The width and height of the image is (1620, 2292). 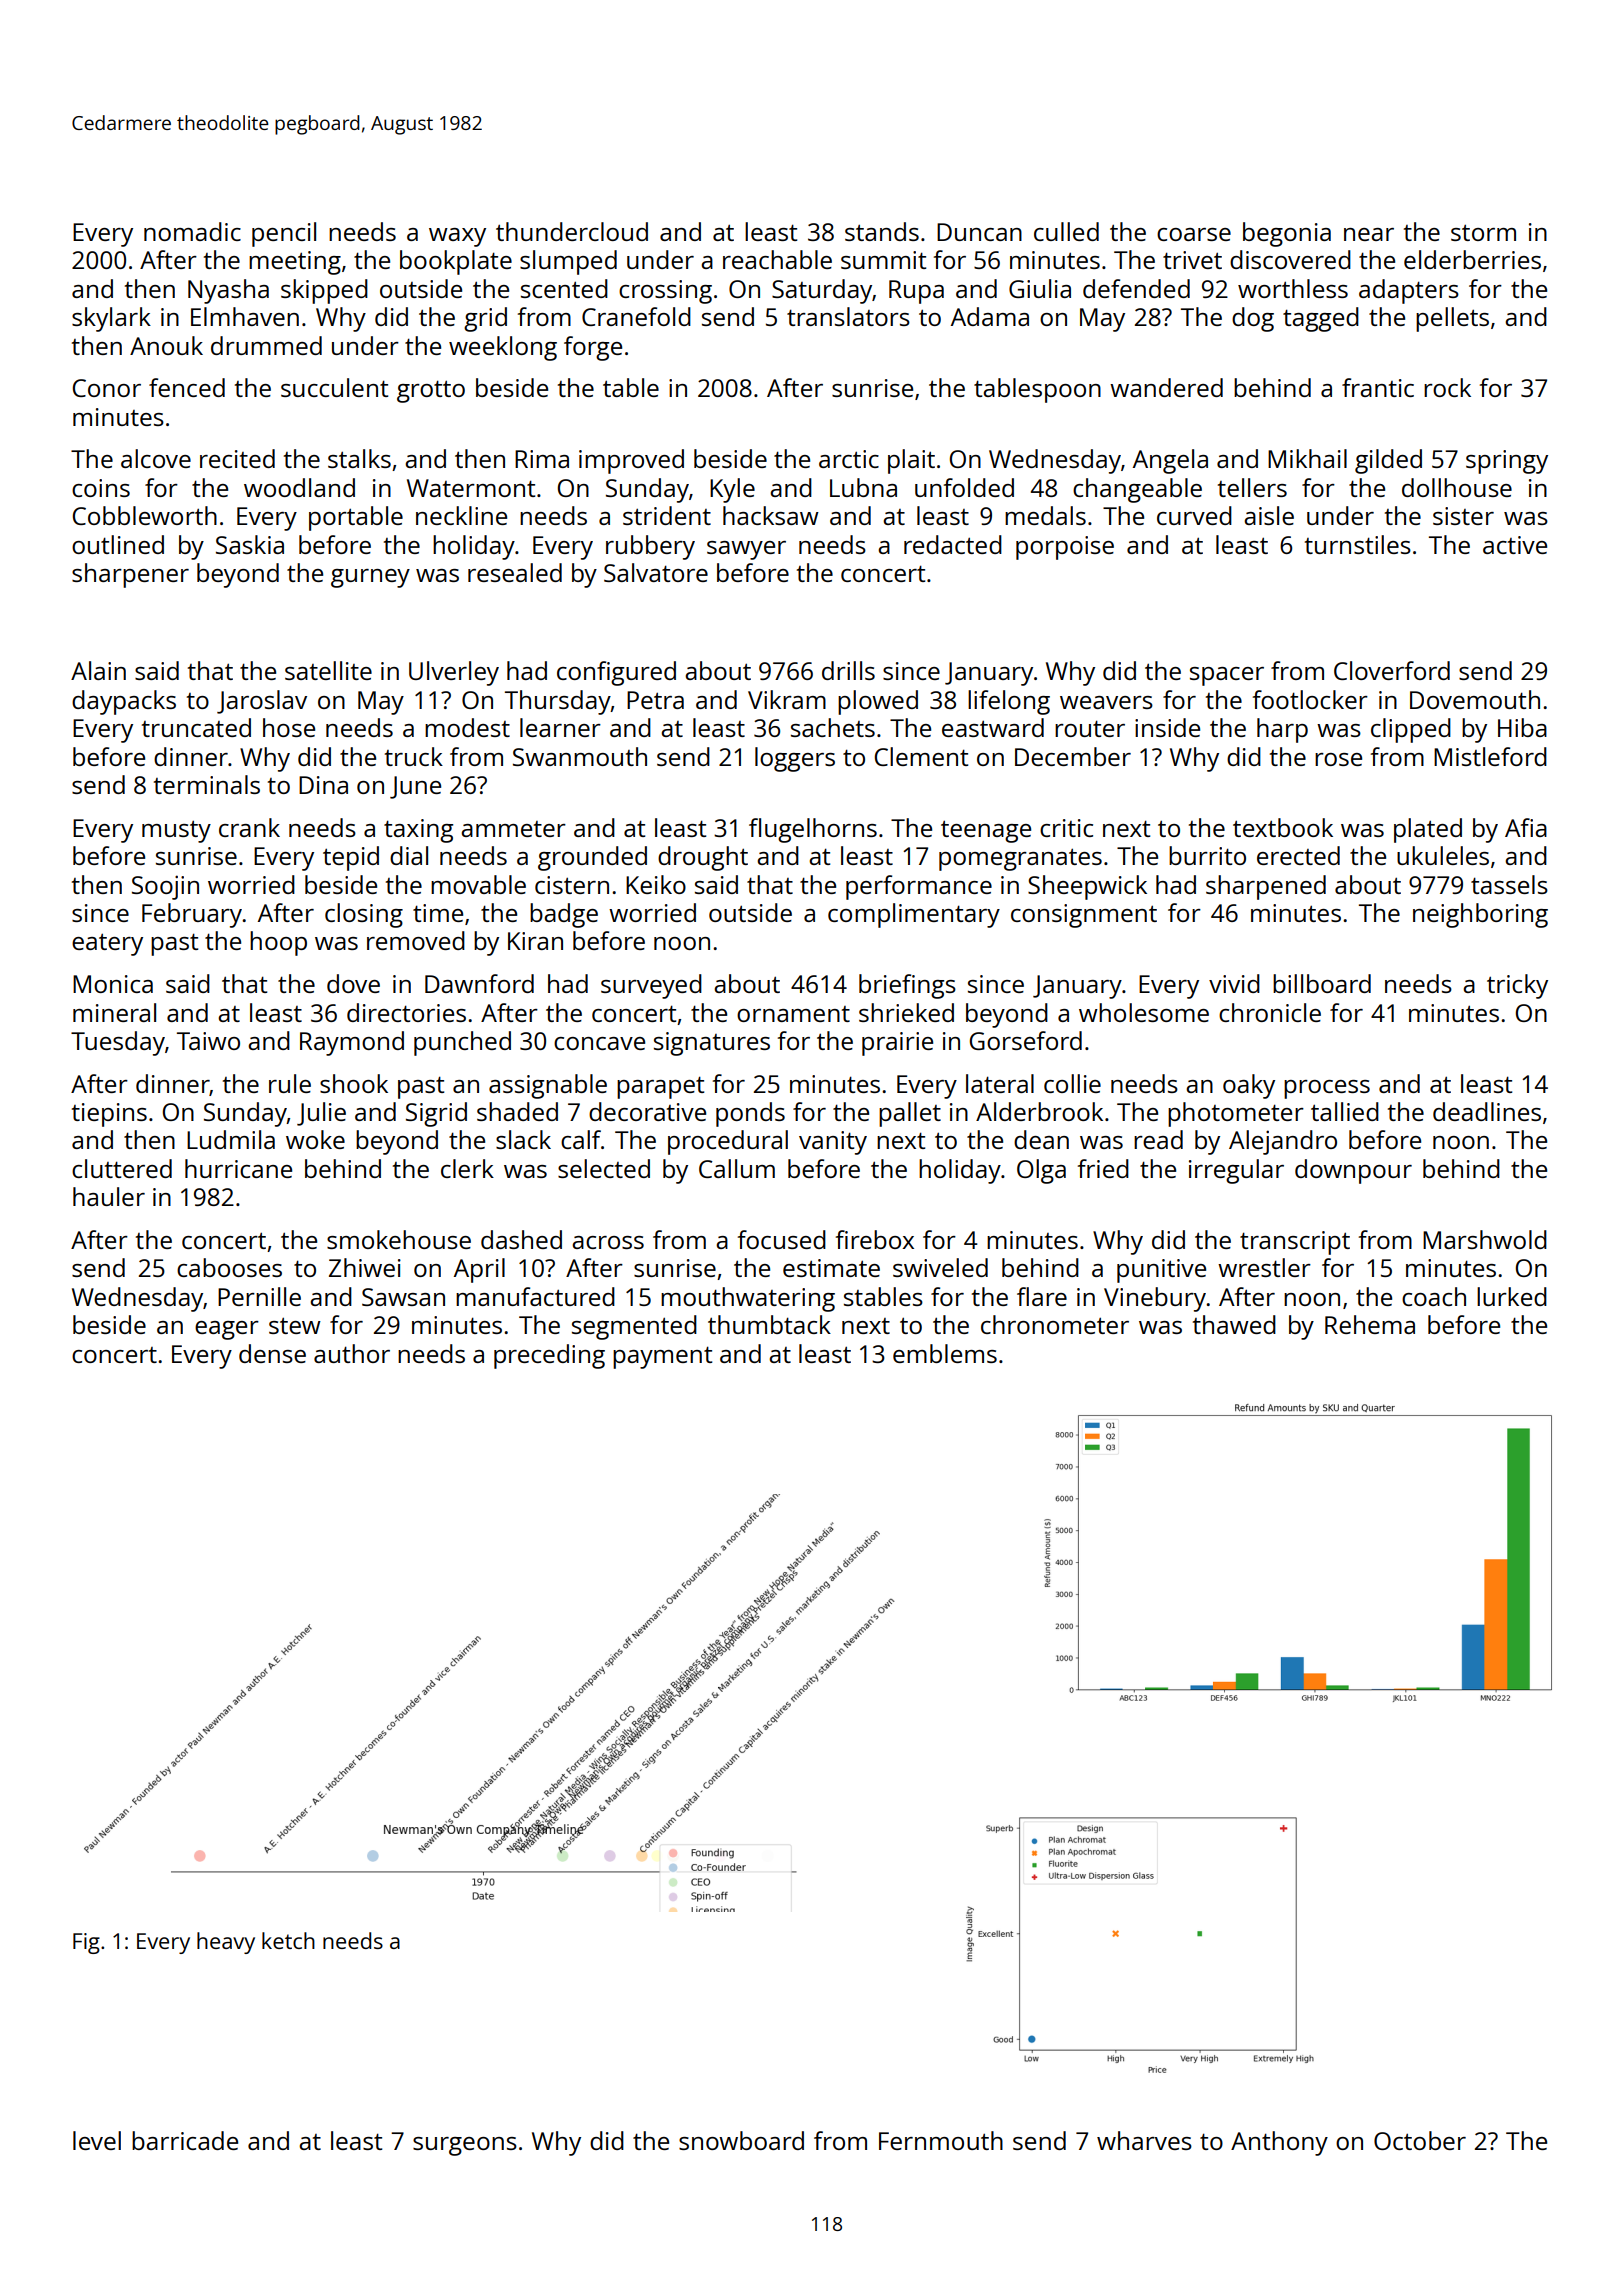 What do you see at coordinates (192, 231) in the image?
I see `nomadic` at bounding box center [192, 231].
